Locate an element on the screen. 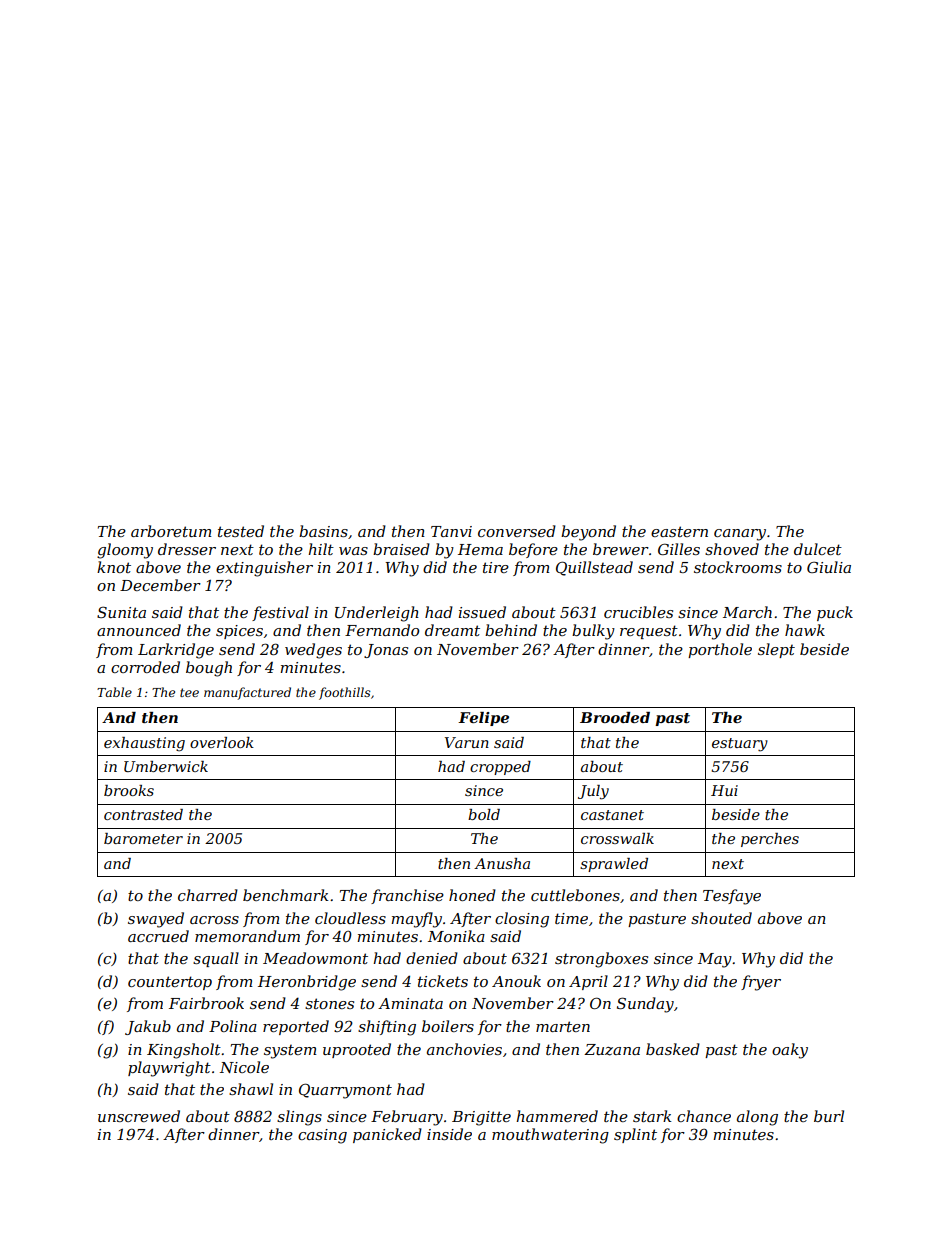  Polina is located at coordinates (233, 1026).
